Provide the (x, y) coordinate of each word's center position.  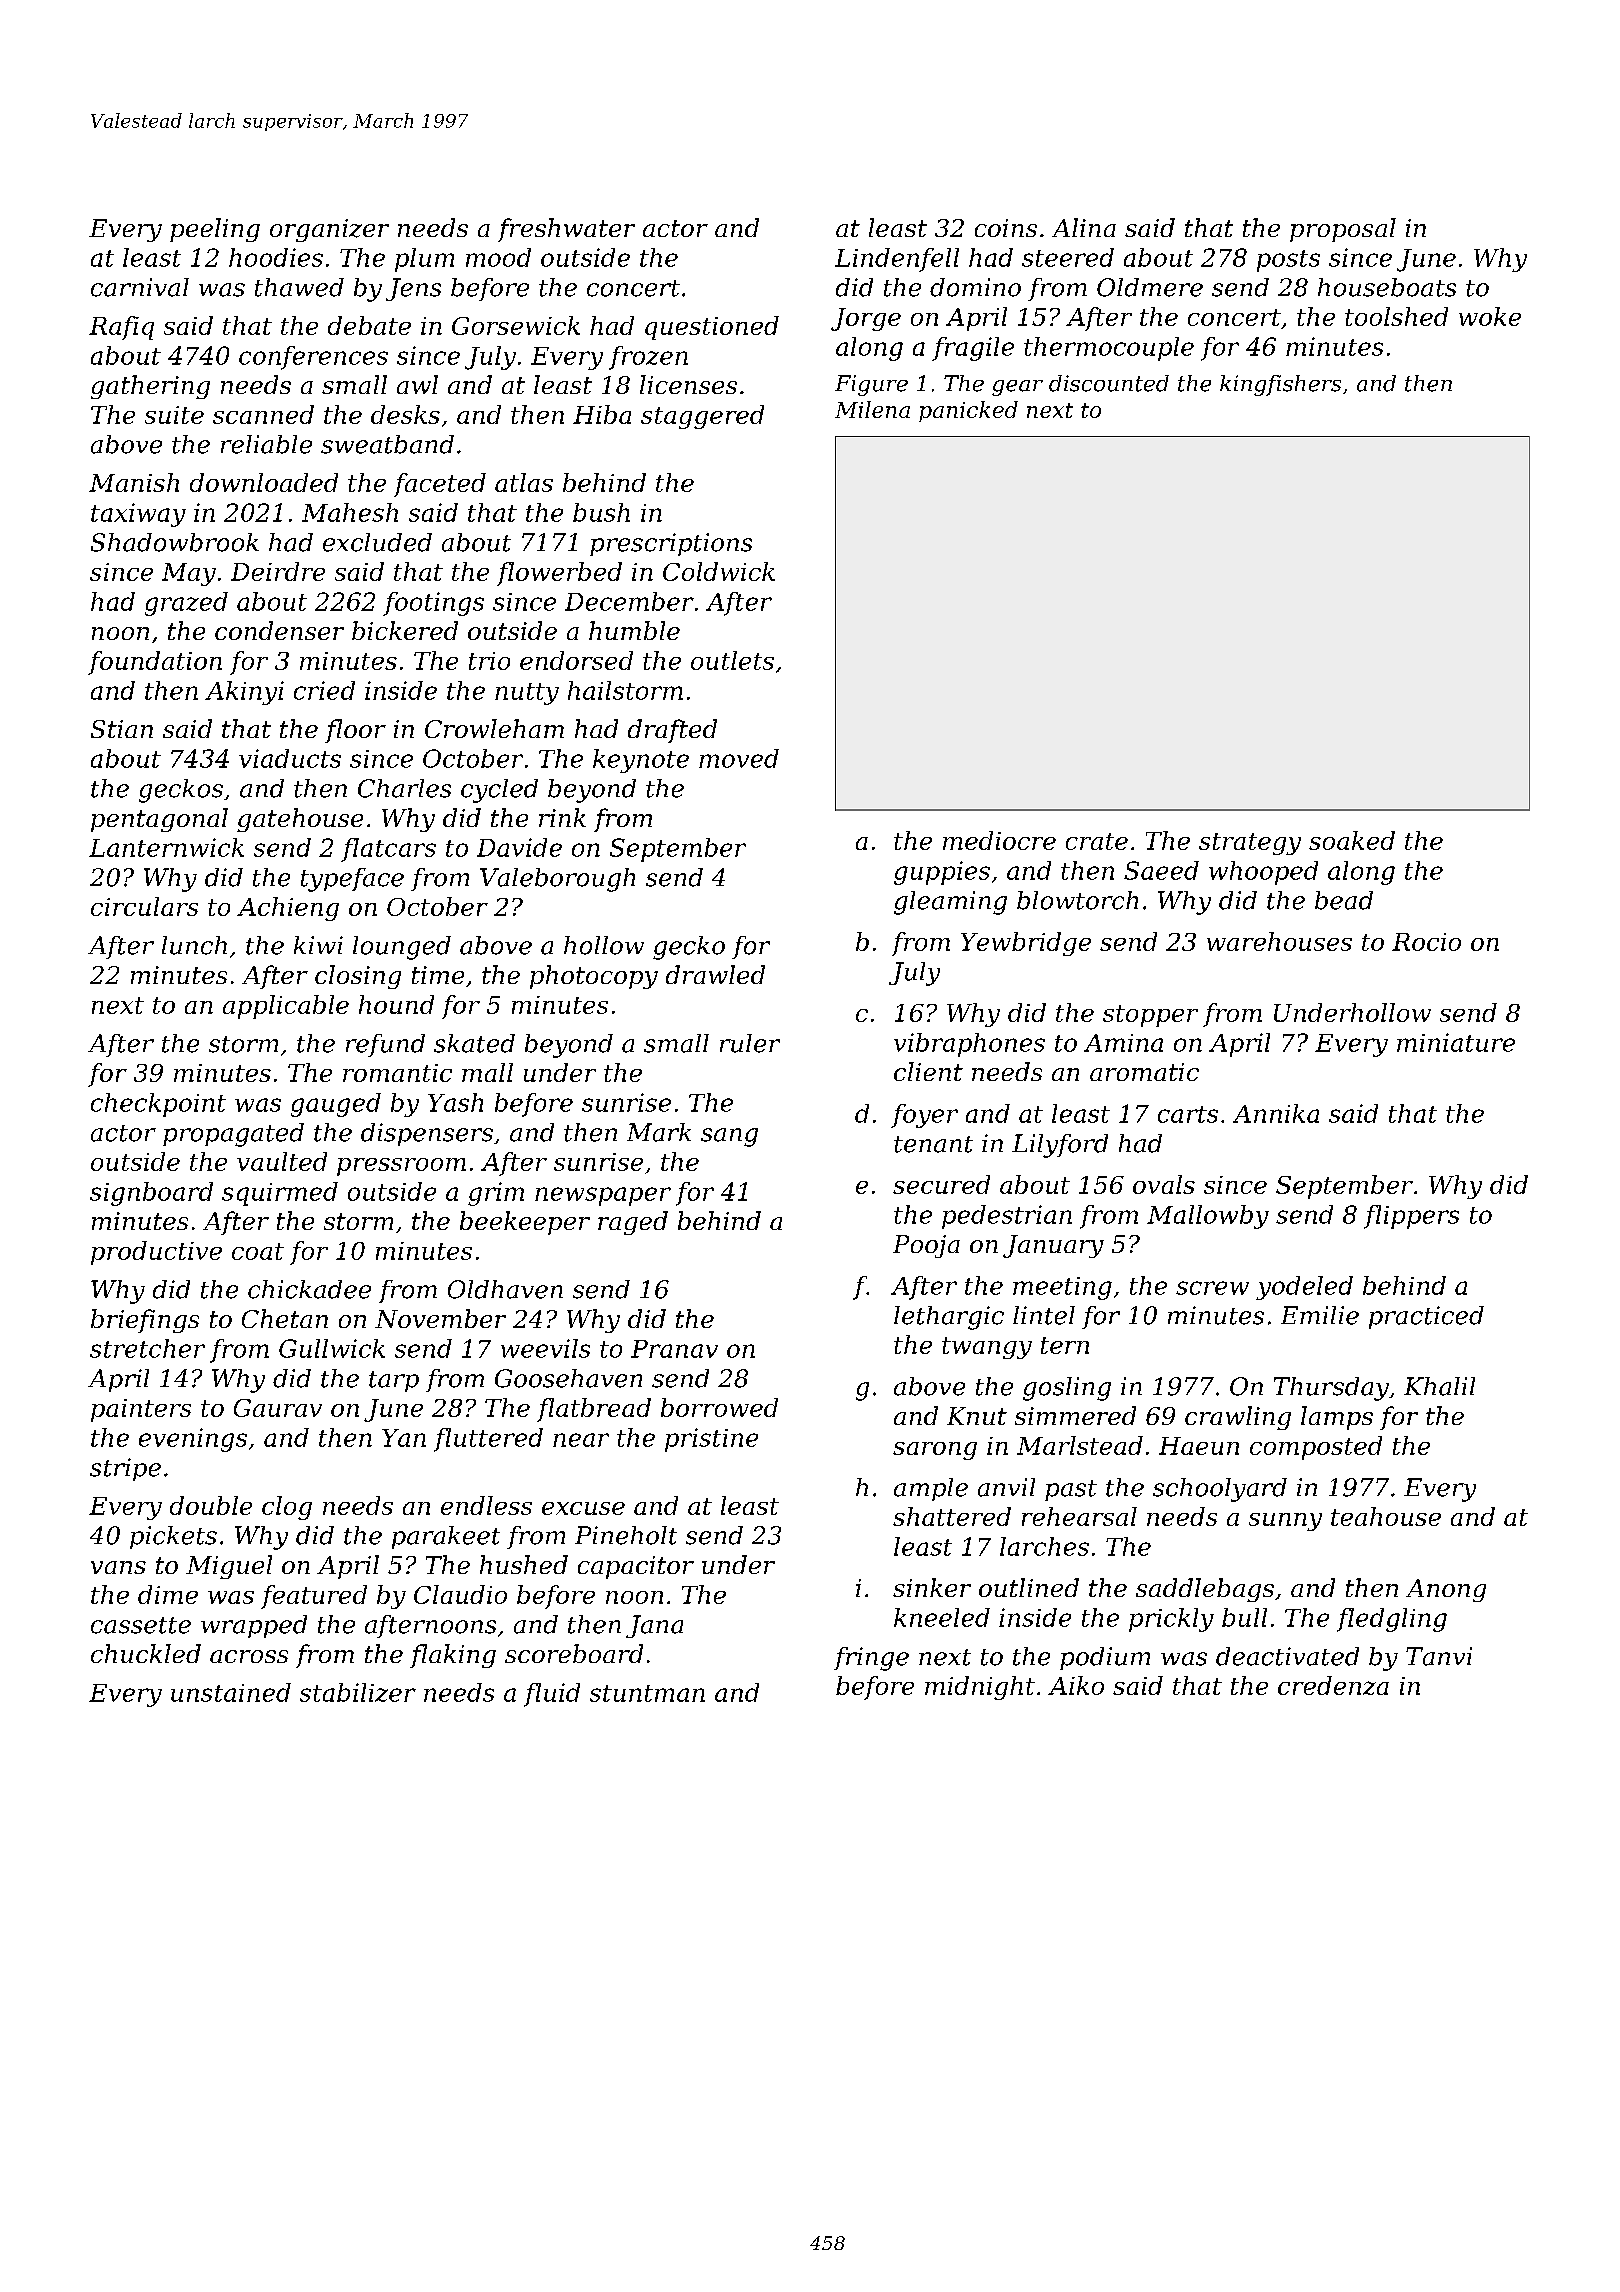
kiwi (318, 945)
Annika (1276, 1113)
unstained (231, 1692)
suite (174, 415)
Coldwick (719, 571)
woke (1490, 316)
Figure (871, 385)
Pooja (926, 1246)
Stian (122, 729)
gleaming (950, 903)
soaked (1352, 840)
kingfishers (1280, 385)
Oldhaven (505, 1289)
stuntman (647, 1693)
